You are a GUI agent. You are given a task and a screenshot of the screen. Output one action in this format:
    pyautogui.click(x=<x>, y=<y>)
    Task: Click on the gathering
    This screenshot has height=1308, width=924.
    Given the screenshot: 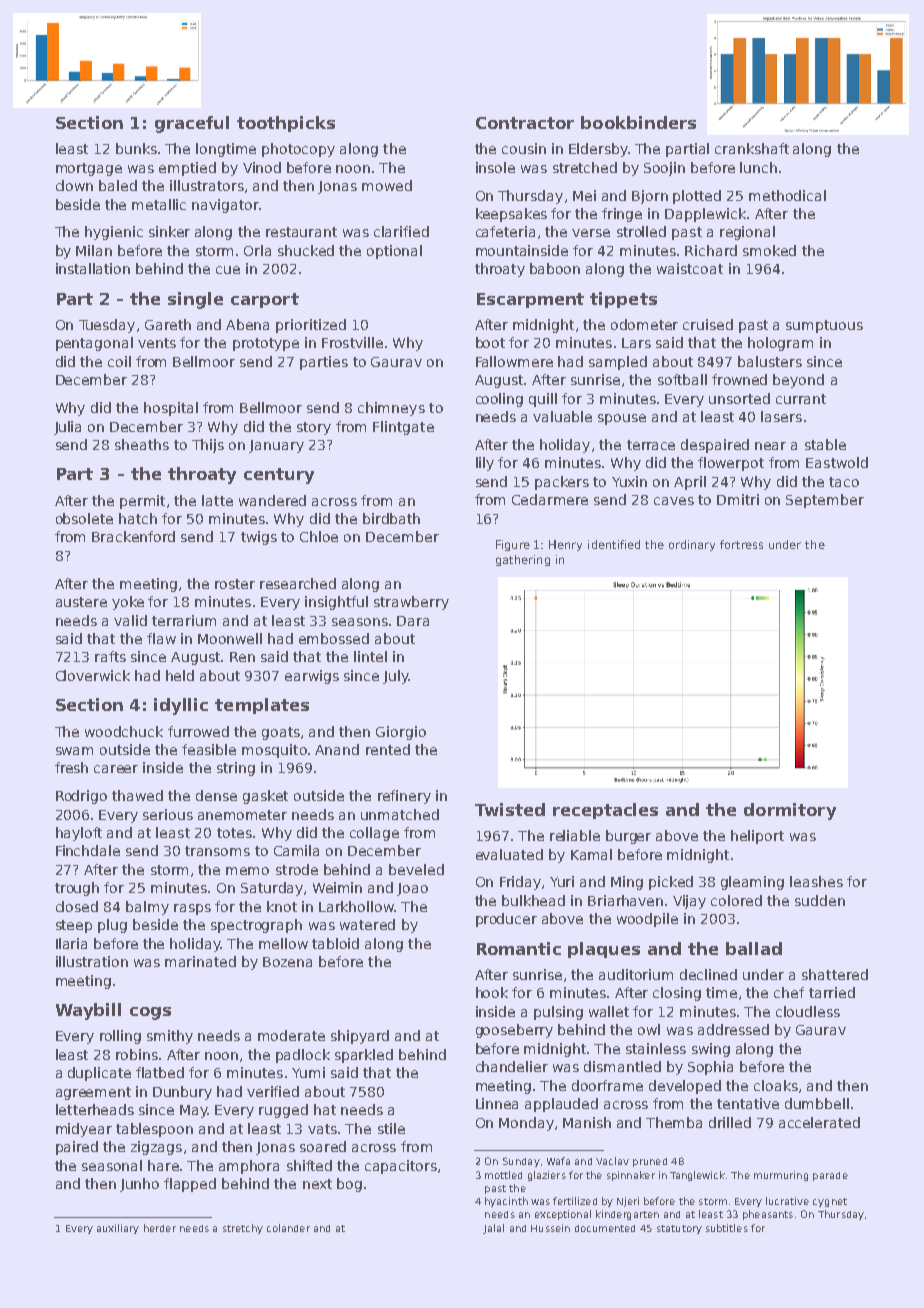 What is the action you would take?
    pyautogui.click(x=523, y=560)
